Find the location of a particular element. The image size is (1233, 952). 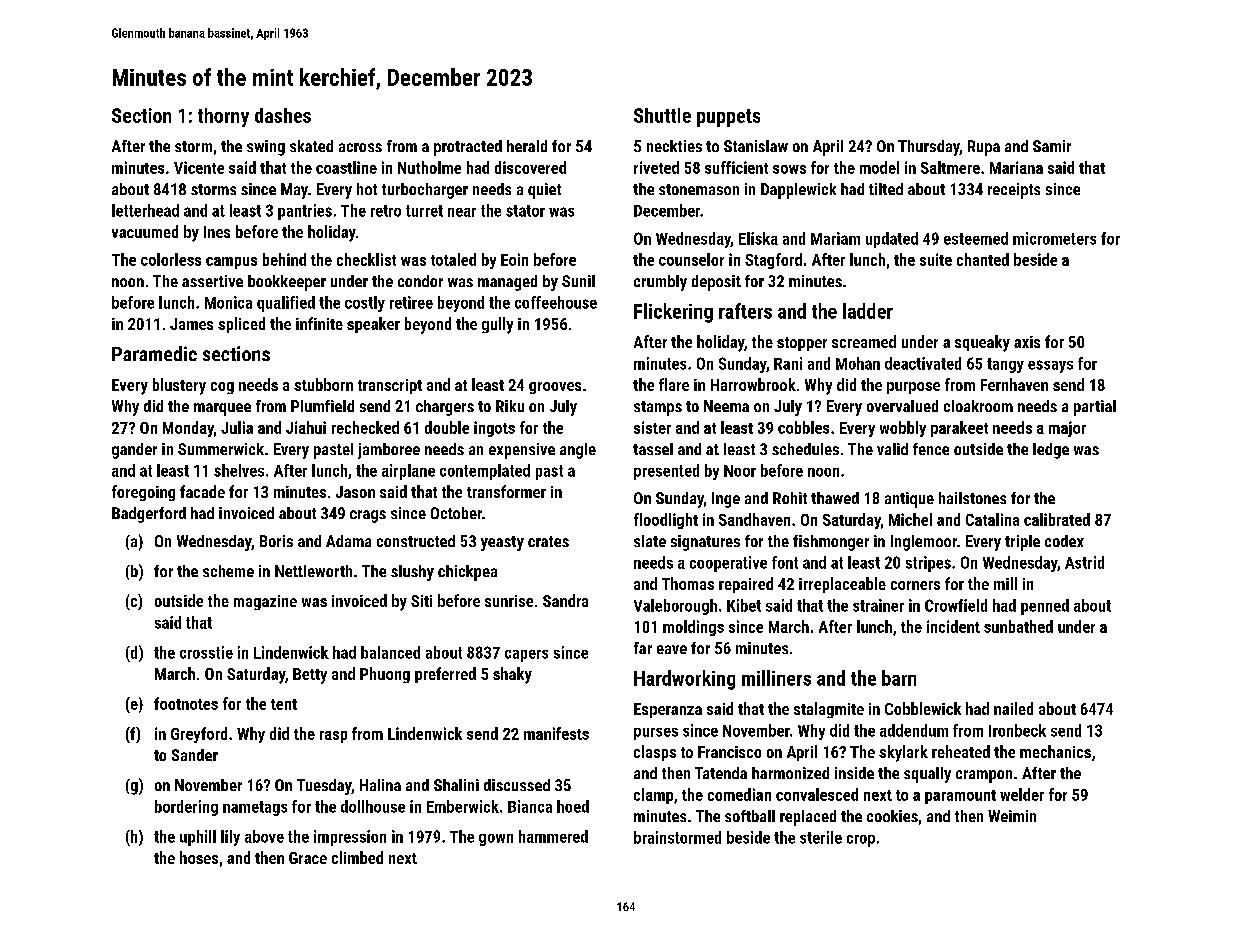

hoses is located at coordinates (199, 857).
